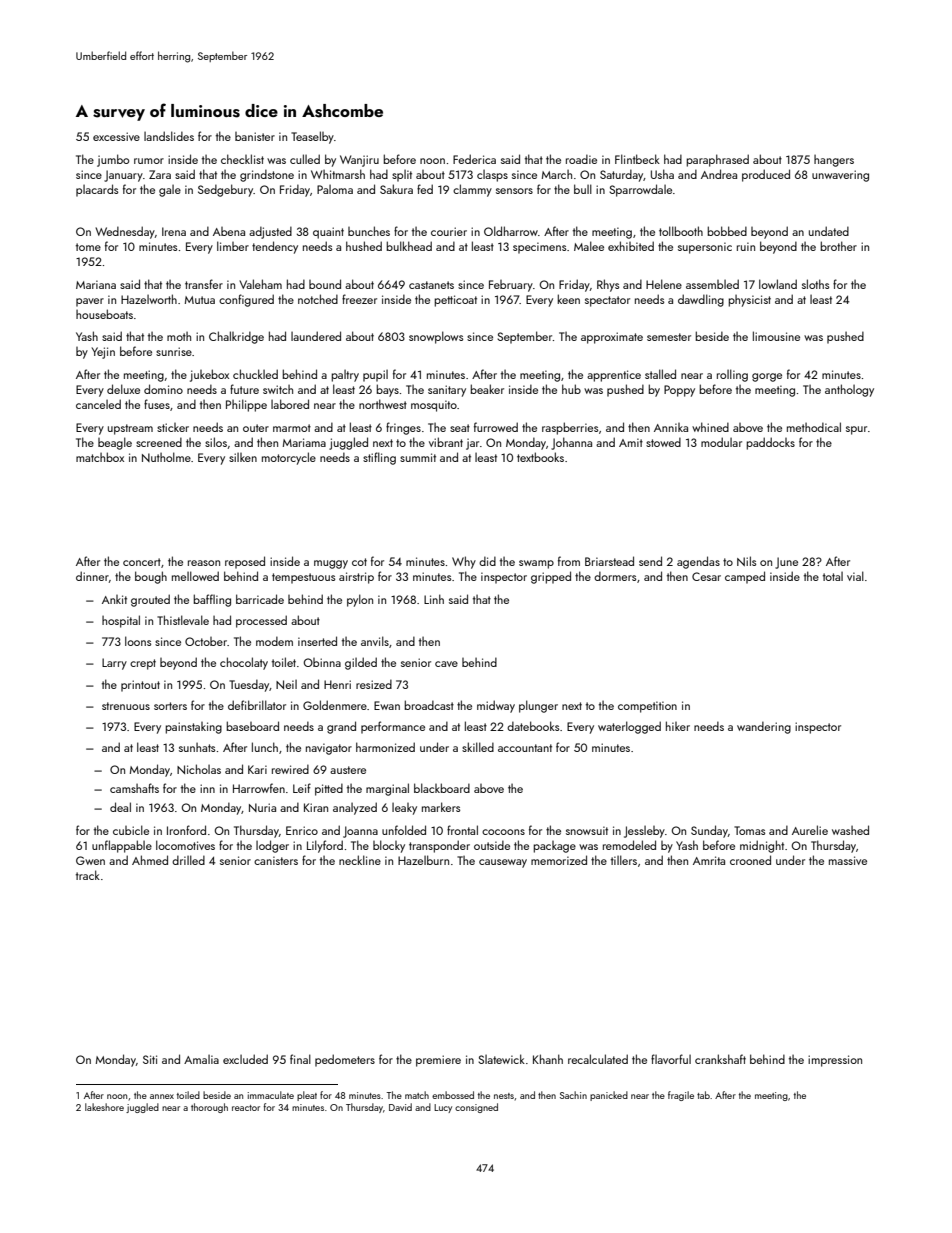  Describe the element at coordinates (709, 860) in the screenshot. I see `Amrita` at that location.
